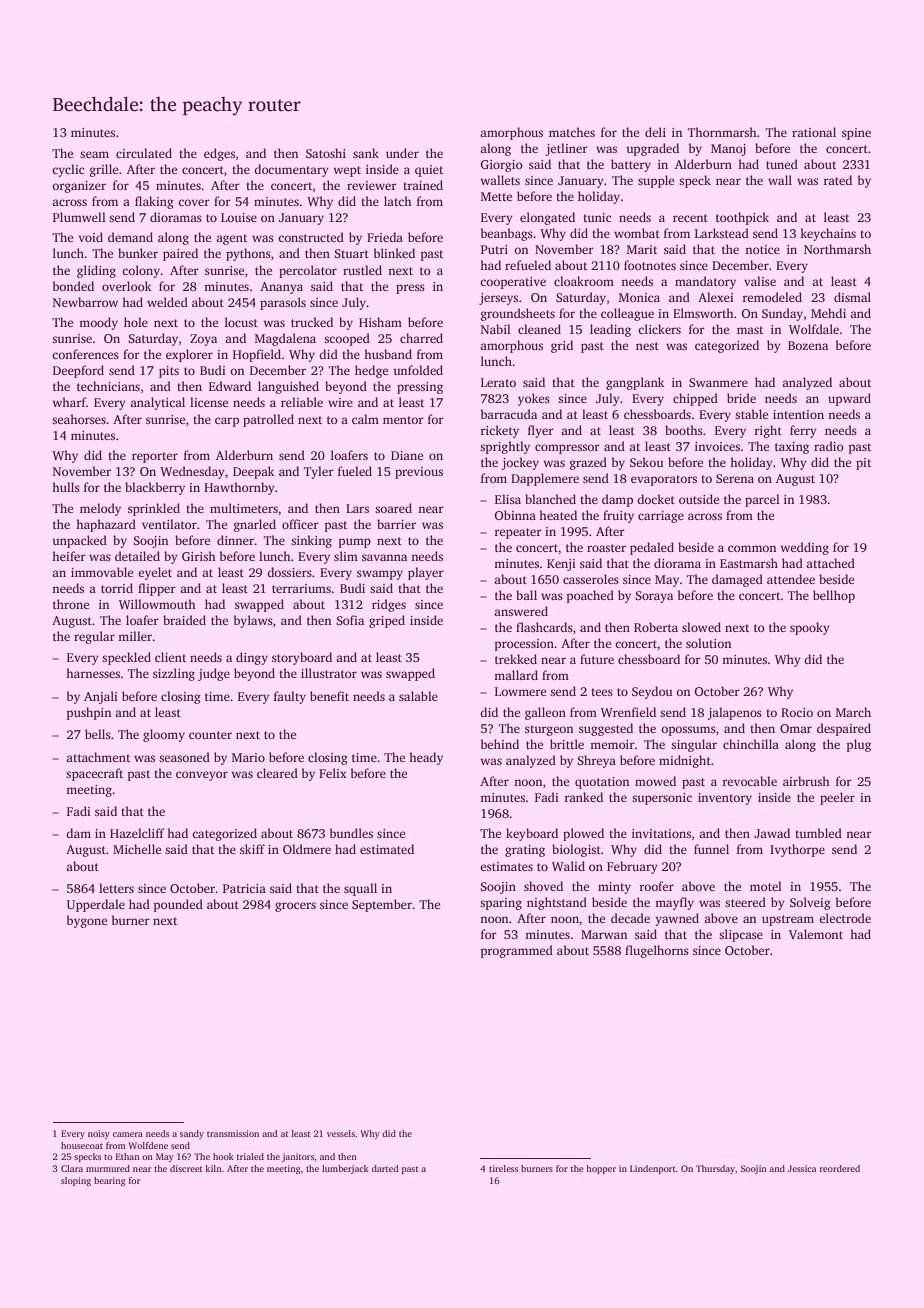 The width and height of the image is (924, 1308). I want to click on grocers, so click(295, 907).
